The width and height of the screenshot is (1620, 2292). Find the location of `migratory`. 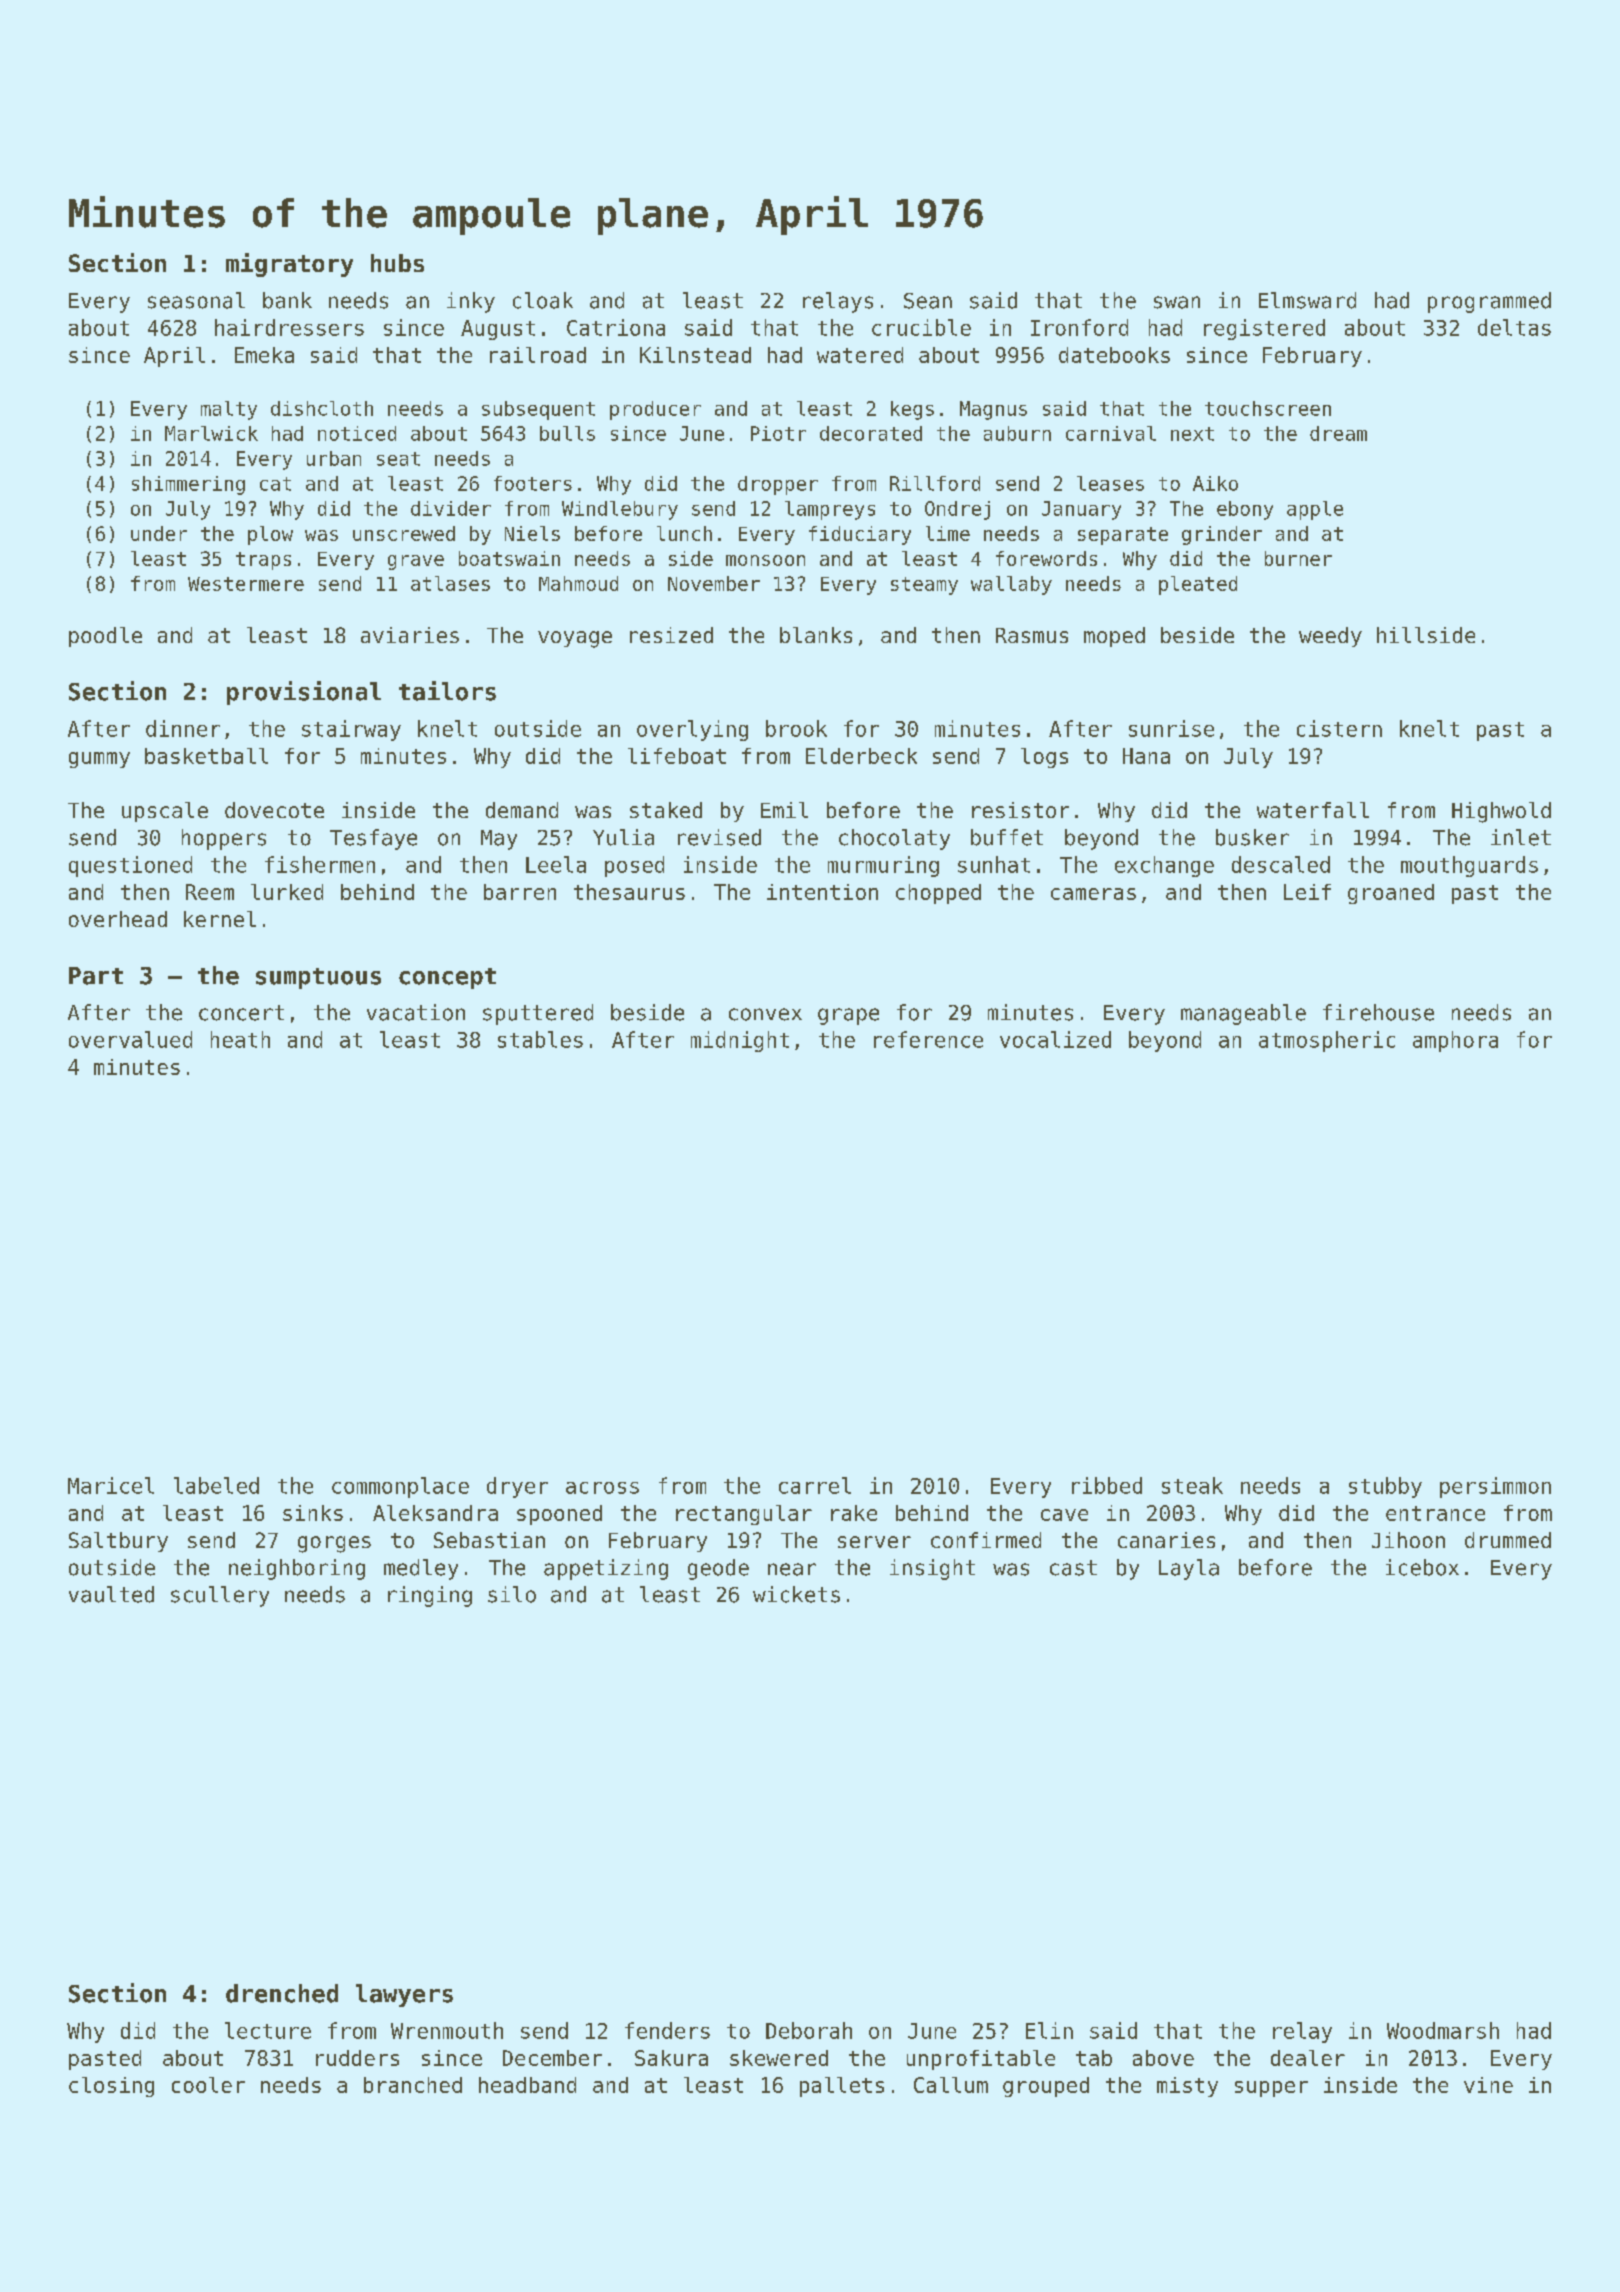

migratory is located at coordinates (289, 265).
